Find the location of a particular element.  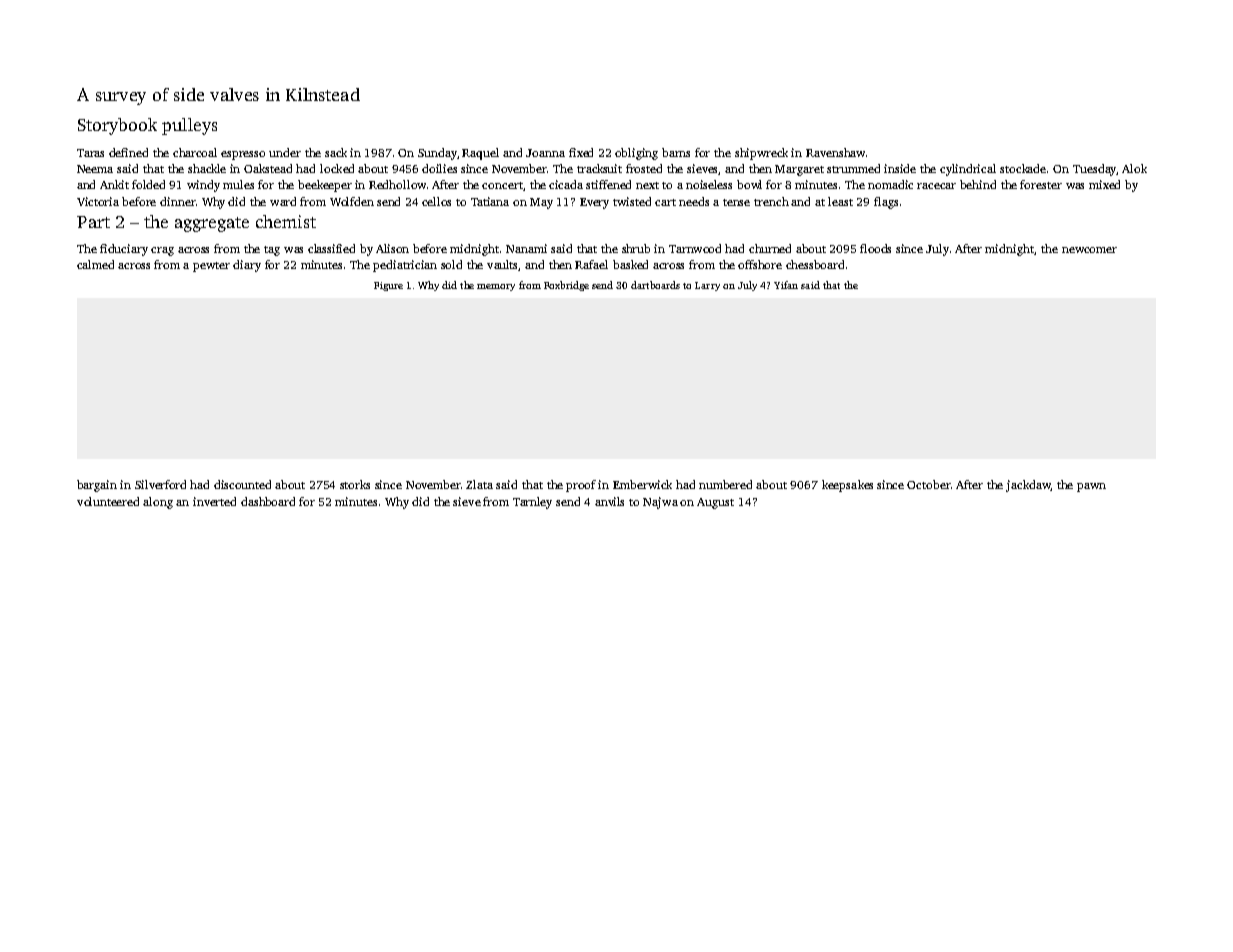

discounted is located at coordinates (242, 484).
